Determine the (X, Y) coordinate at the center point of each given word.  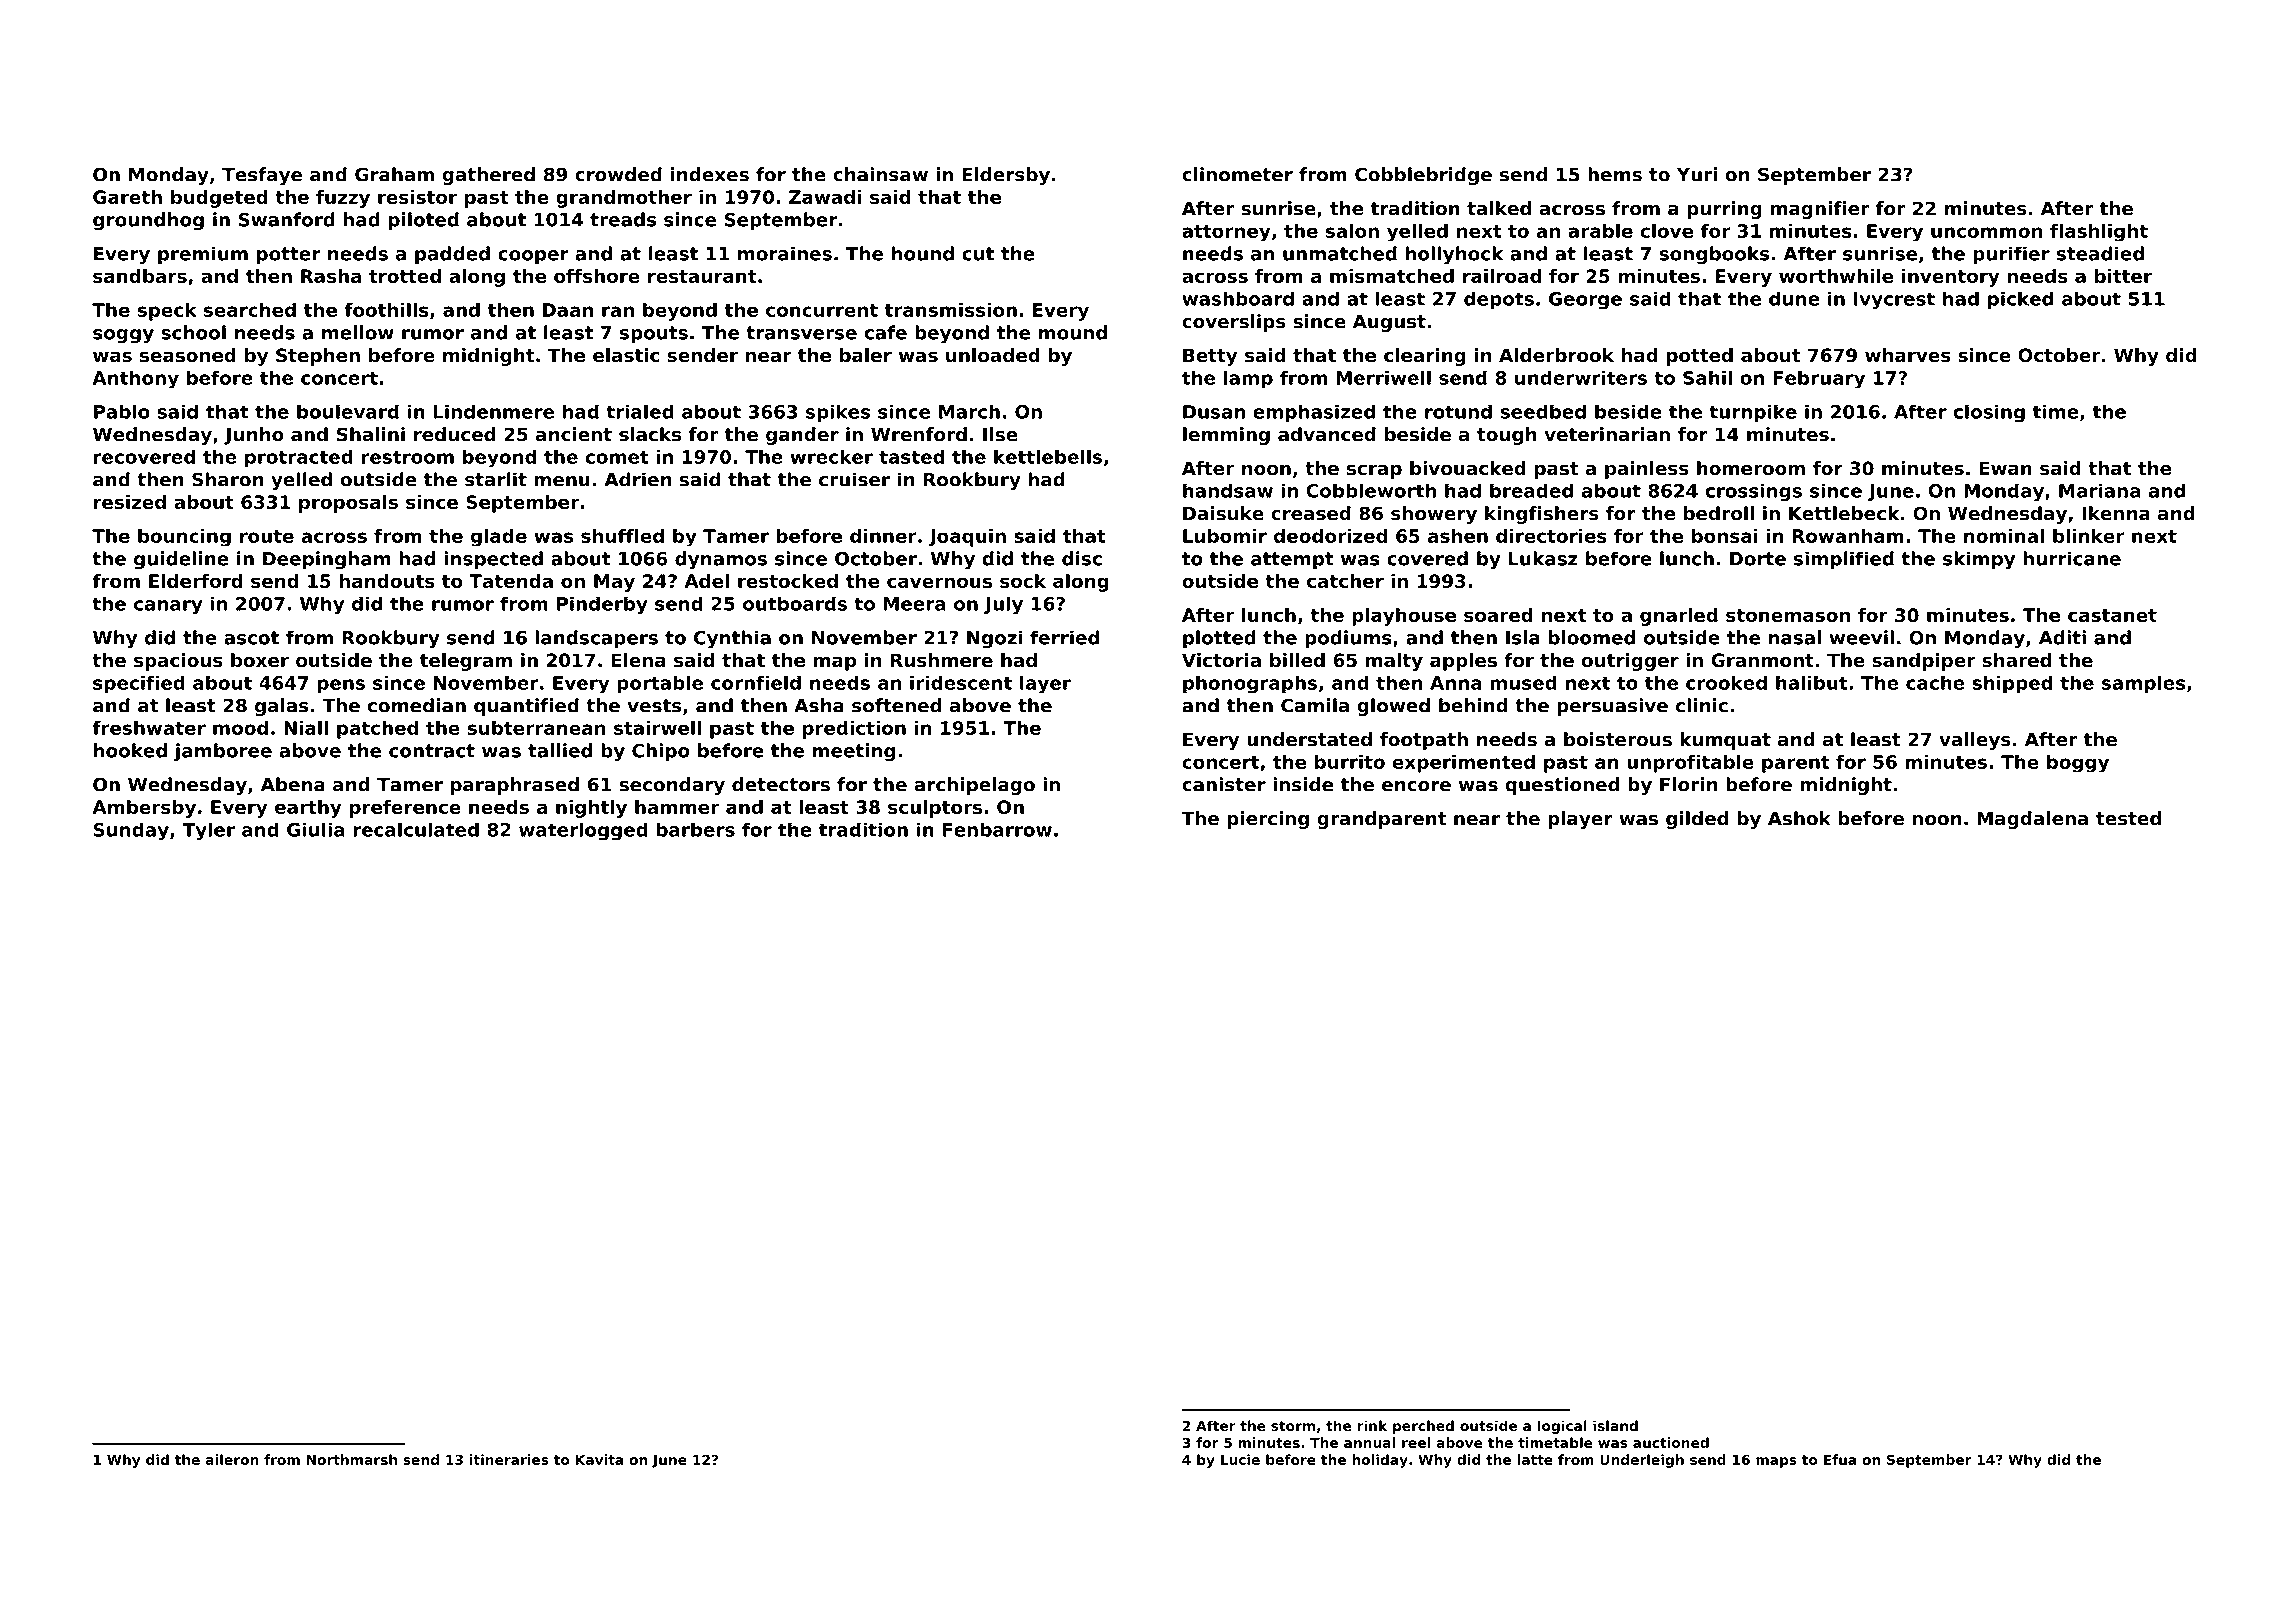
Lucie (1240, 1459)
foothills (386, 310)
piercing (1268, 820)
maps (1776, 1462)
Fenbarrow (997, 829)
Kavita (599, 1459)
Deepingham (327, 560)
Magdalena (2032, 820)
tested (2128, 818)
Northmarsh (351, 1459)
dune (1794, 298)
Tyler (208, 831)
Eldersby (1006, 176)
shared (2017, 660)
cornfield (756, 682)
